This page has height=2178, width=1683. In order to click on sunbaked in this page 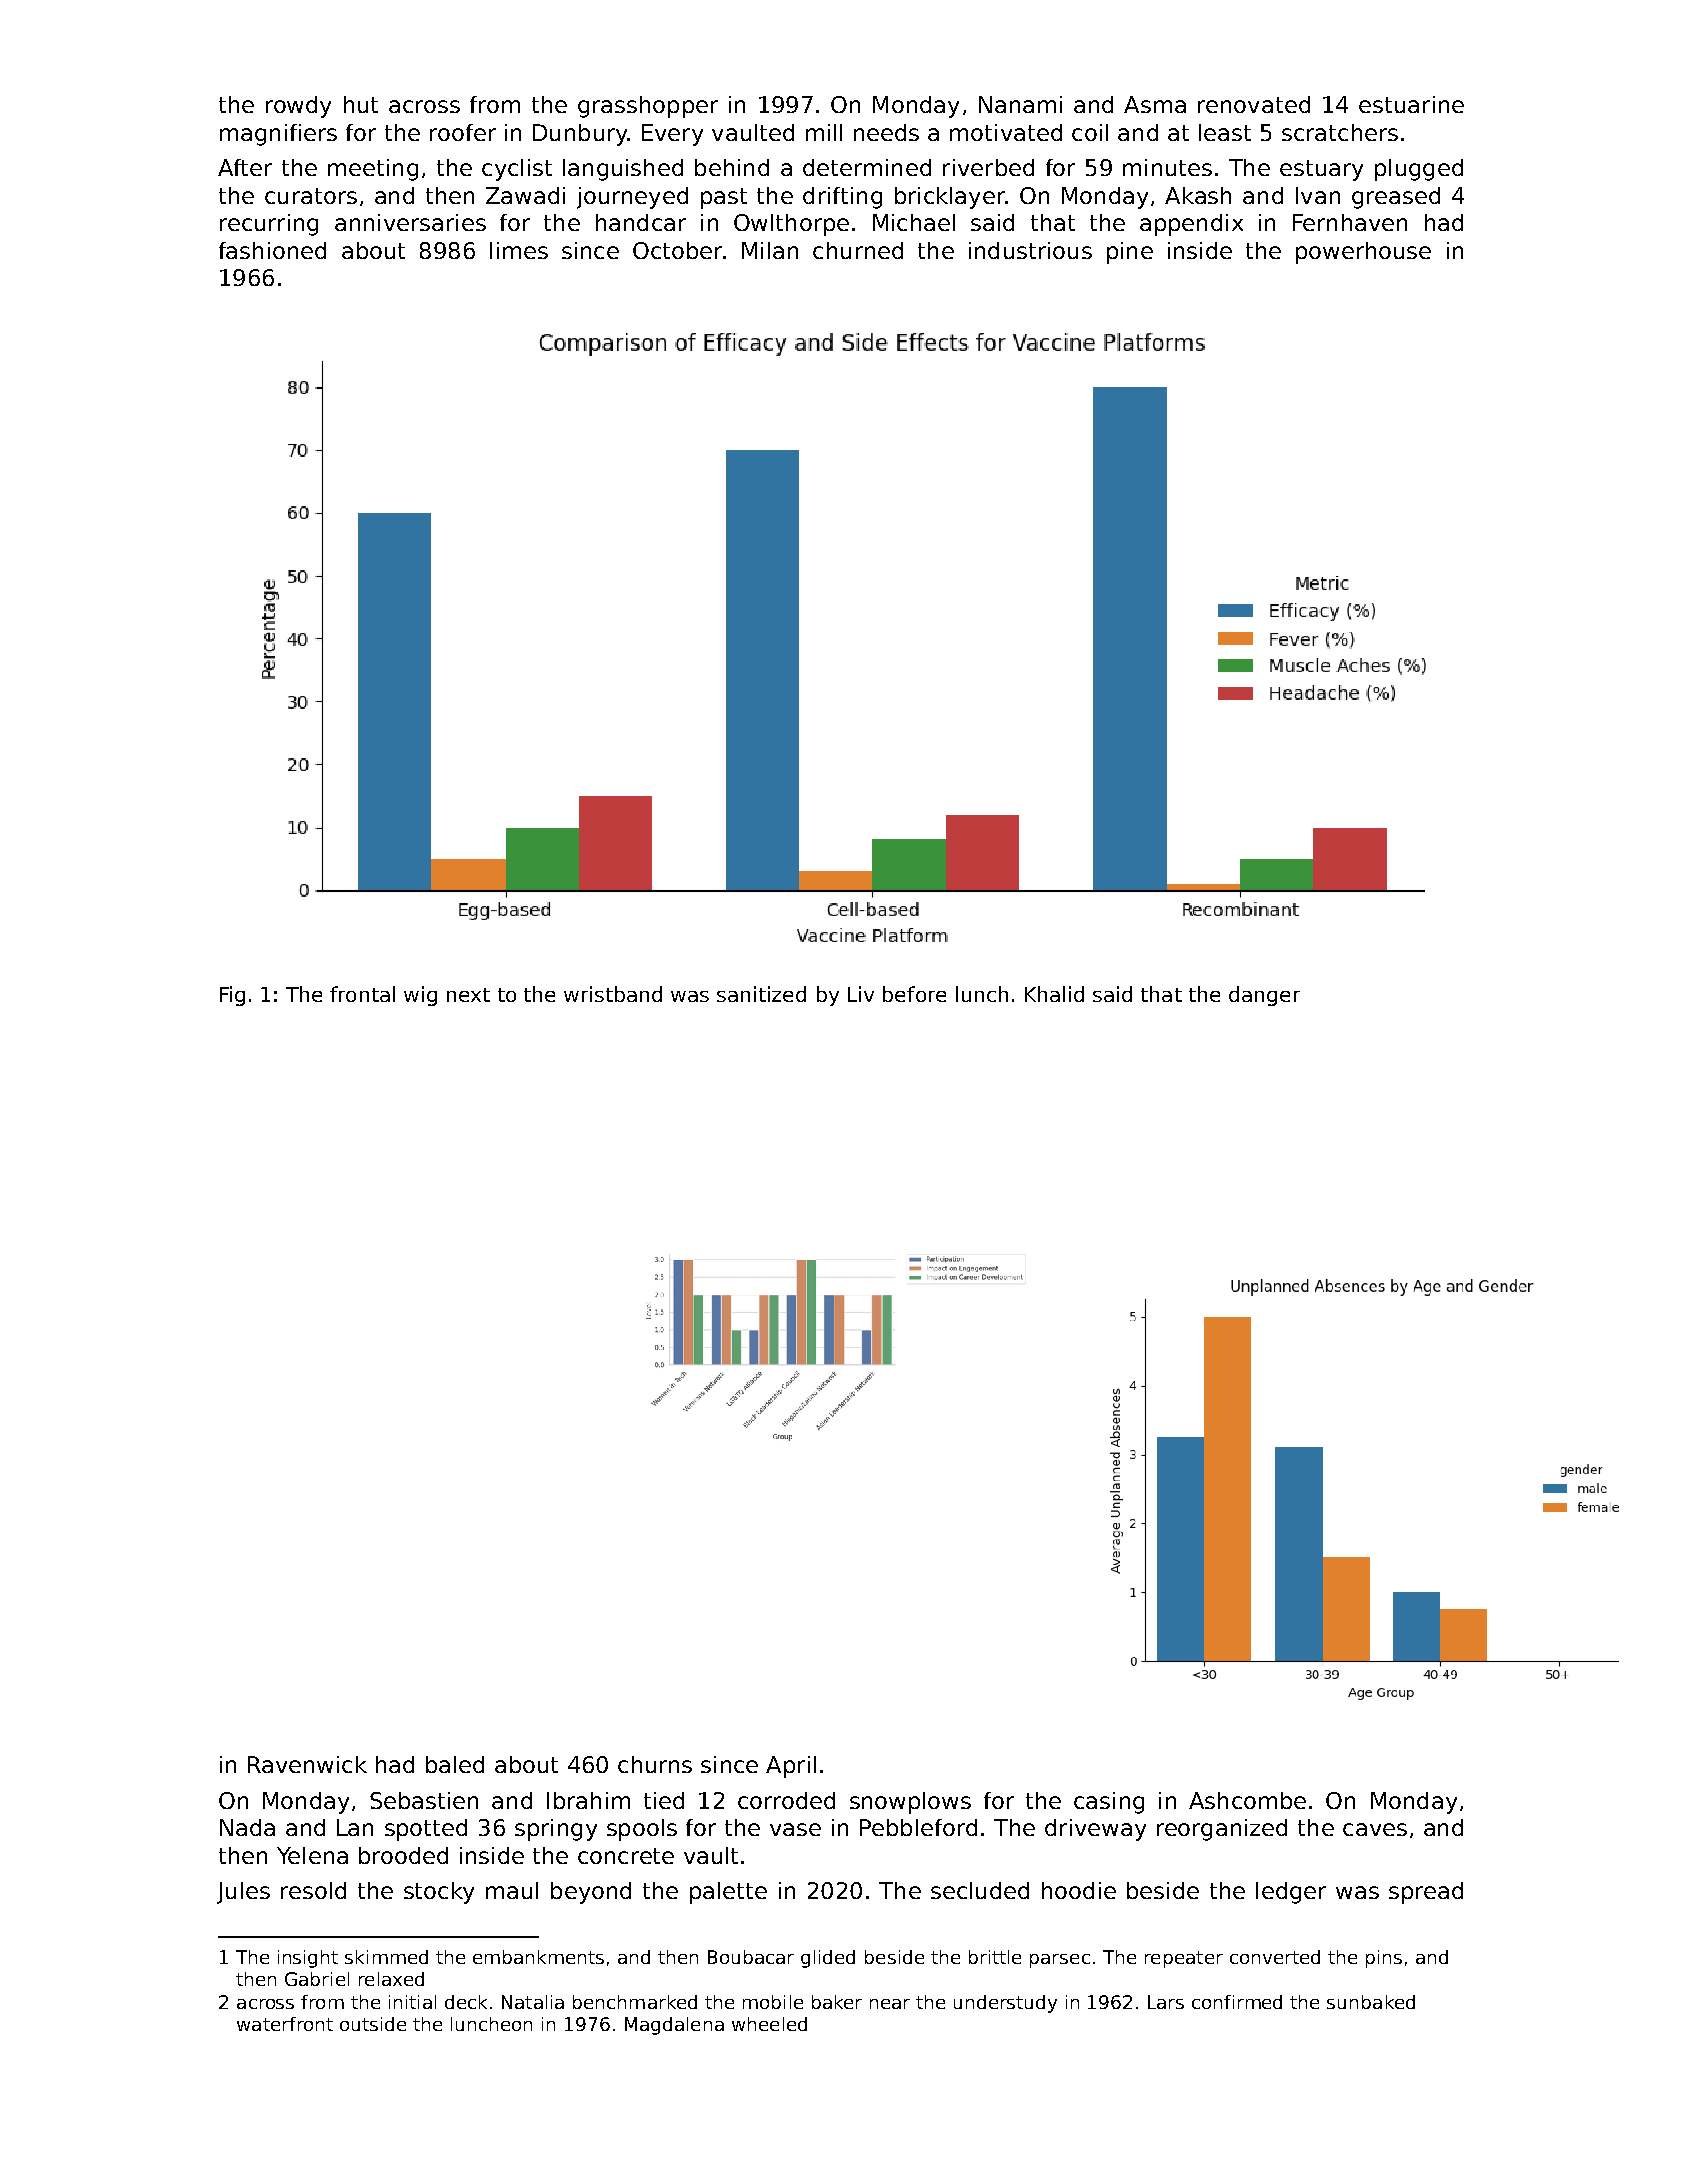, I will do `click(1371, 2002)`.
